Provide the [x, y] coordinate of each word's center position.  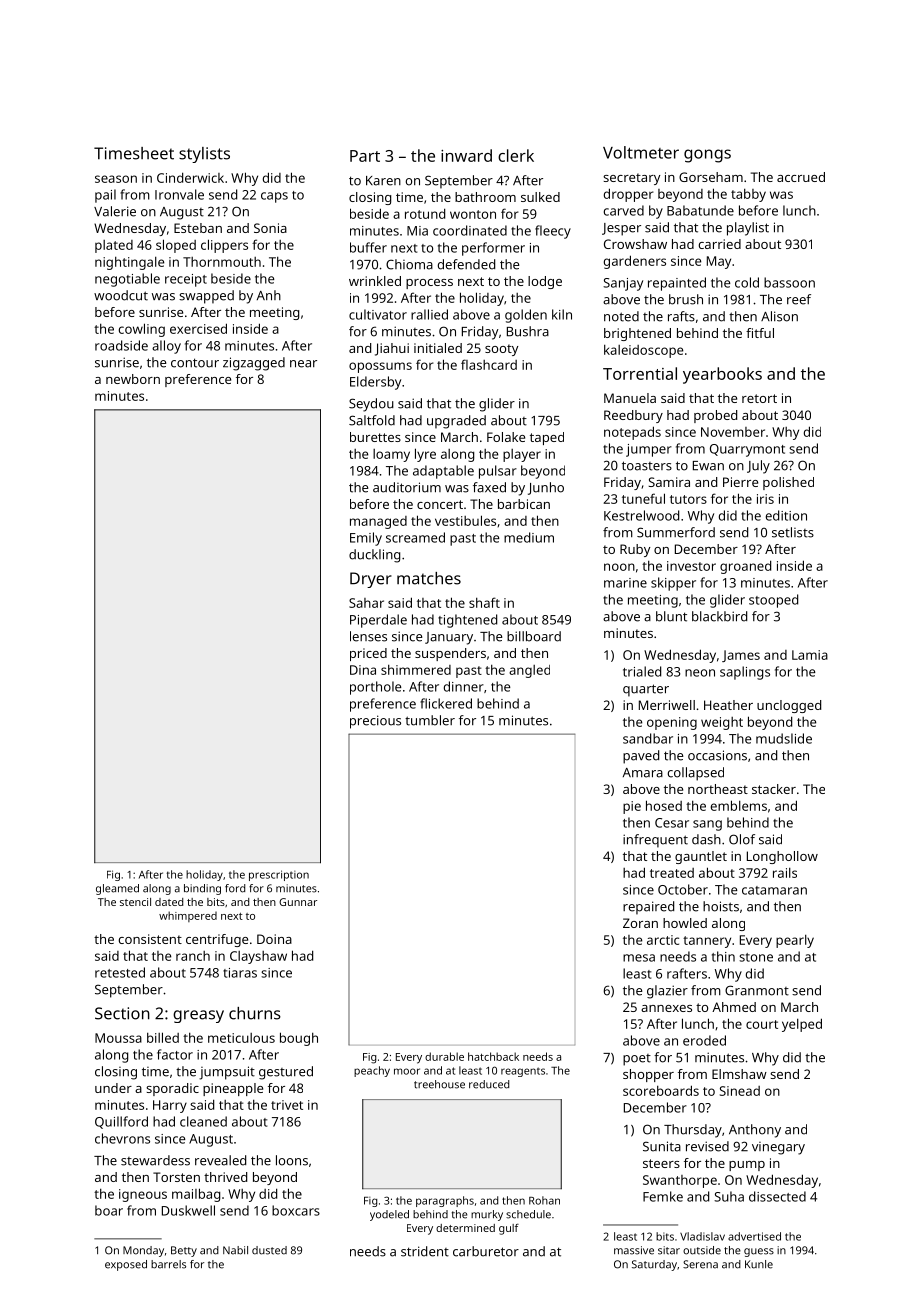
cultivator [378, 314]
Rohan [544, 1200]
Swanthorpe [680, 1181]
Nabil [235, 1250]
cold [747, 282]
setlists [793, 532]
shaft [484, 602]
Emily [366, 539]
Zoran [640, 923]
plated [114, 246]
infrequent [655, 841]
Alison [779, 316]
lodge [545, 282]
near [303, 364]
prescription [279, 875]
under [113, 1088]
